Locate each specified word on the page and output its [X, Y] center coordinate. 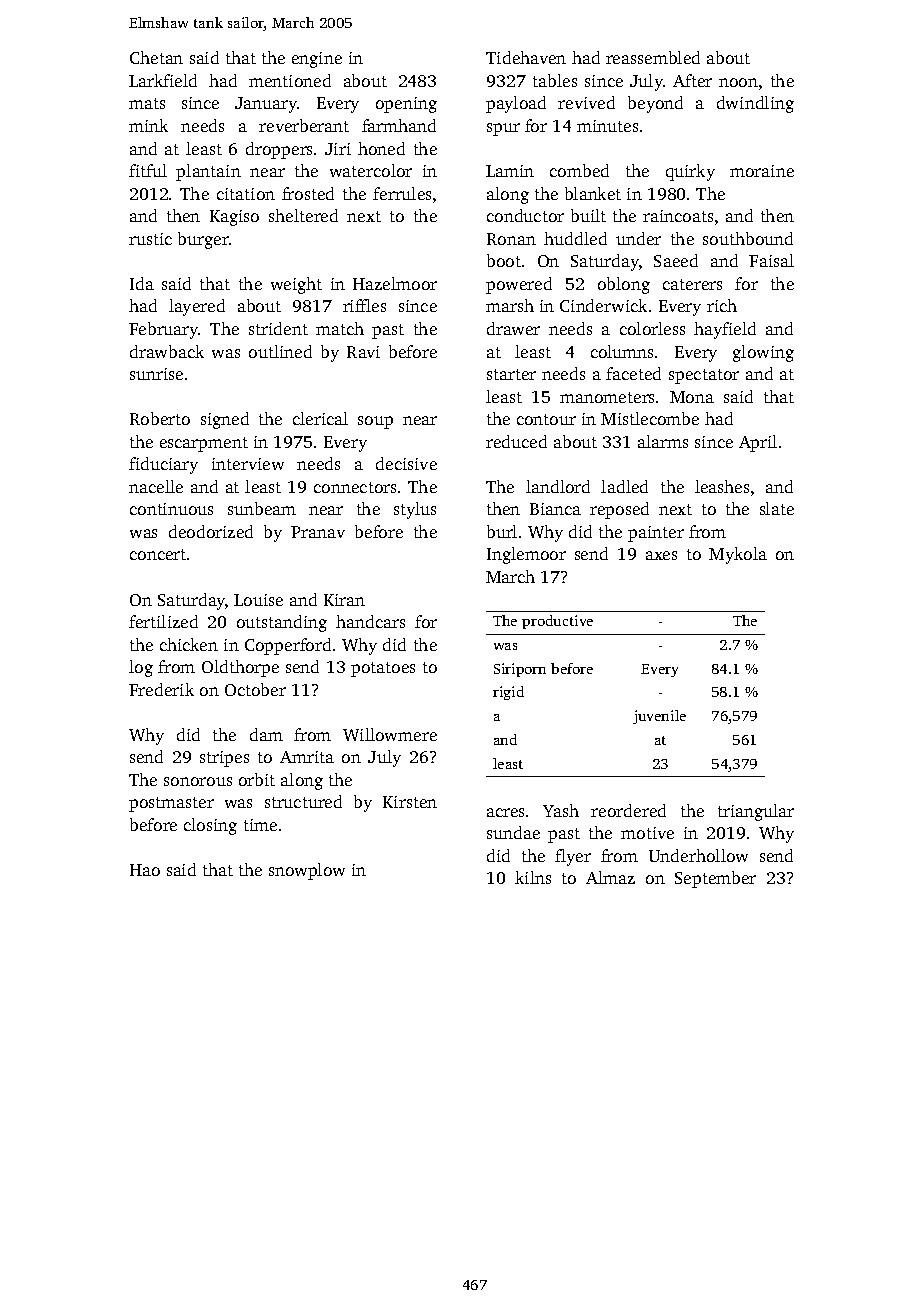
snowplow [307, 871]
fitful [148, 170]
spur [503, 129]
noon [738, 82]
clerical [320, 418]
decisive [406, 463]
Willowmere [390, 734]
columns [622, 351]
